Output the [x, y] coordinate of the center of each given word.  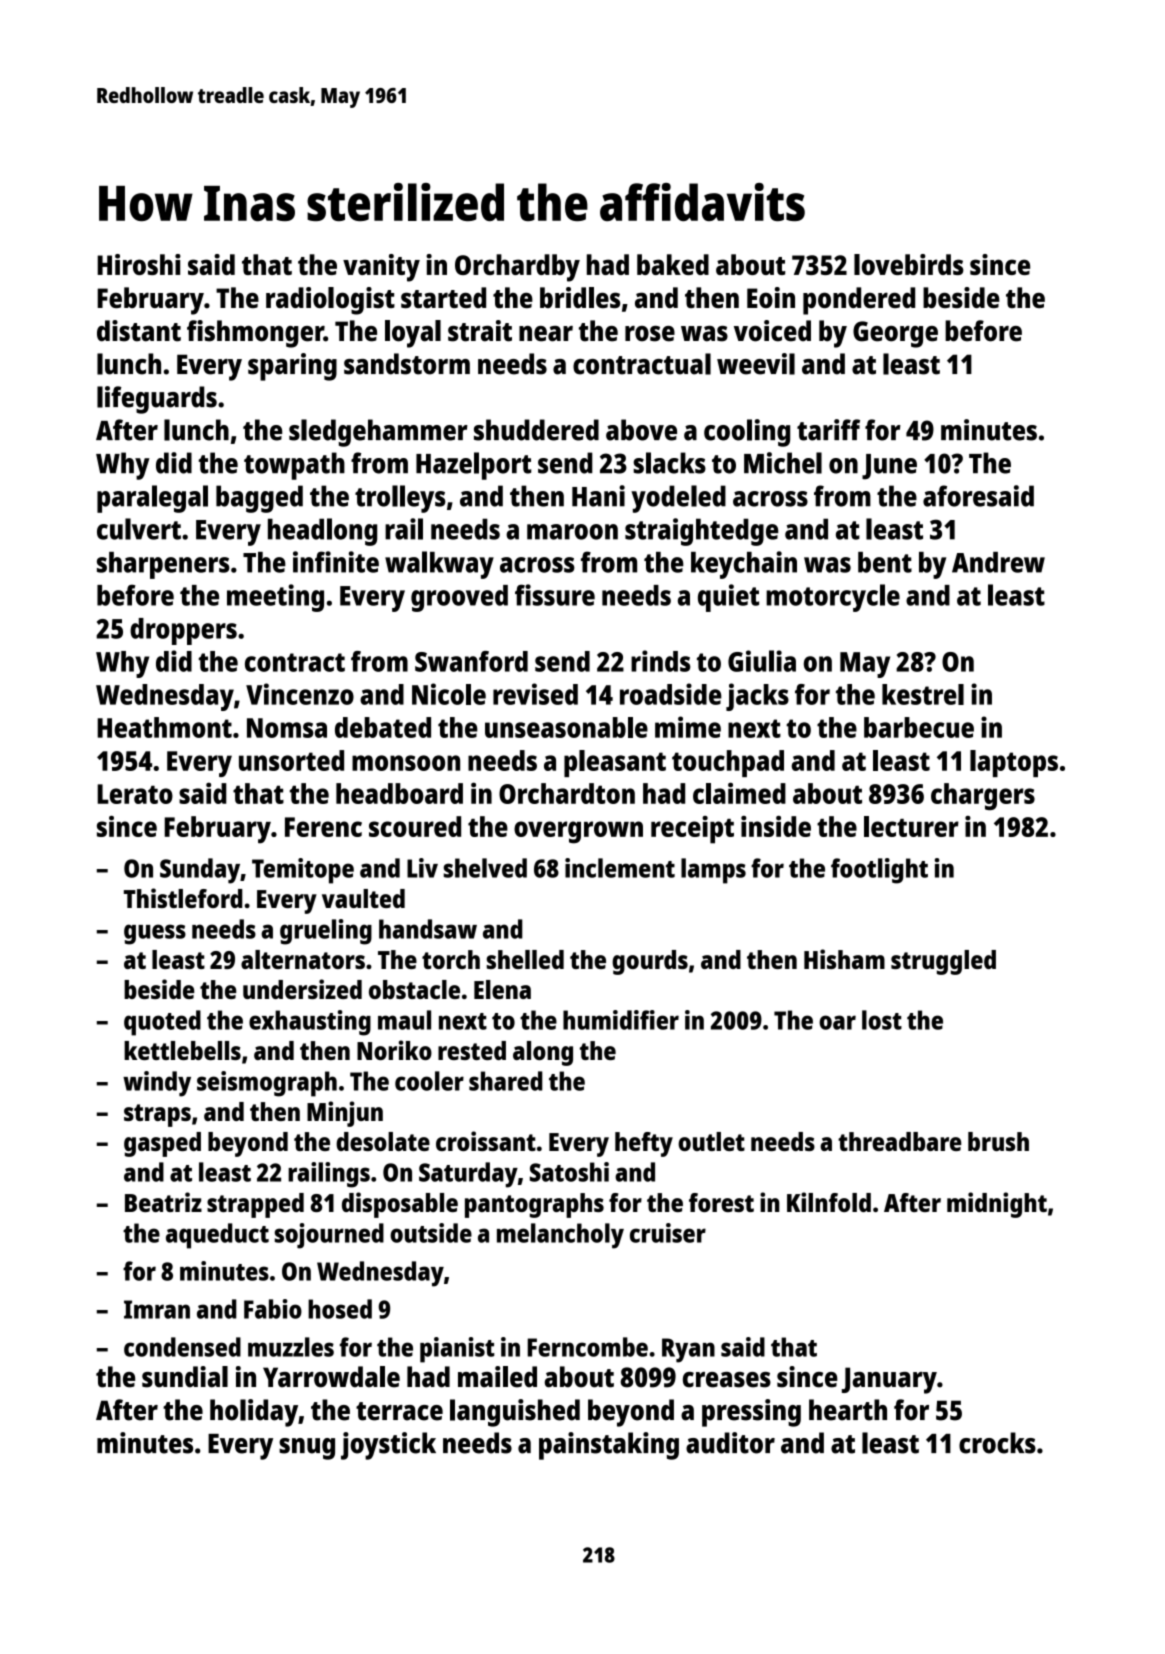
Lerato [135, 794]
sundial [185, 1377]
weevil [756, 364]
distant [139, 331]
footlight [879, 871]
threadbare [899, 1141]
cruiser [668, 1233]
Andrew [998, 562]
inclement [620, 868]
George [895, 334]
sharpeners [163, 565]
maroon [572, 532]
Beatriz [163, 1202]
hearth [848, 1410]
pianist [457, 1350]
